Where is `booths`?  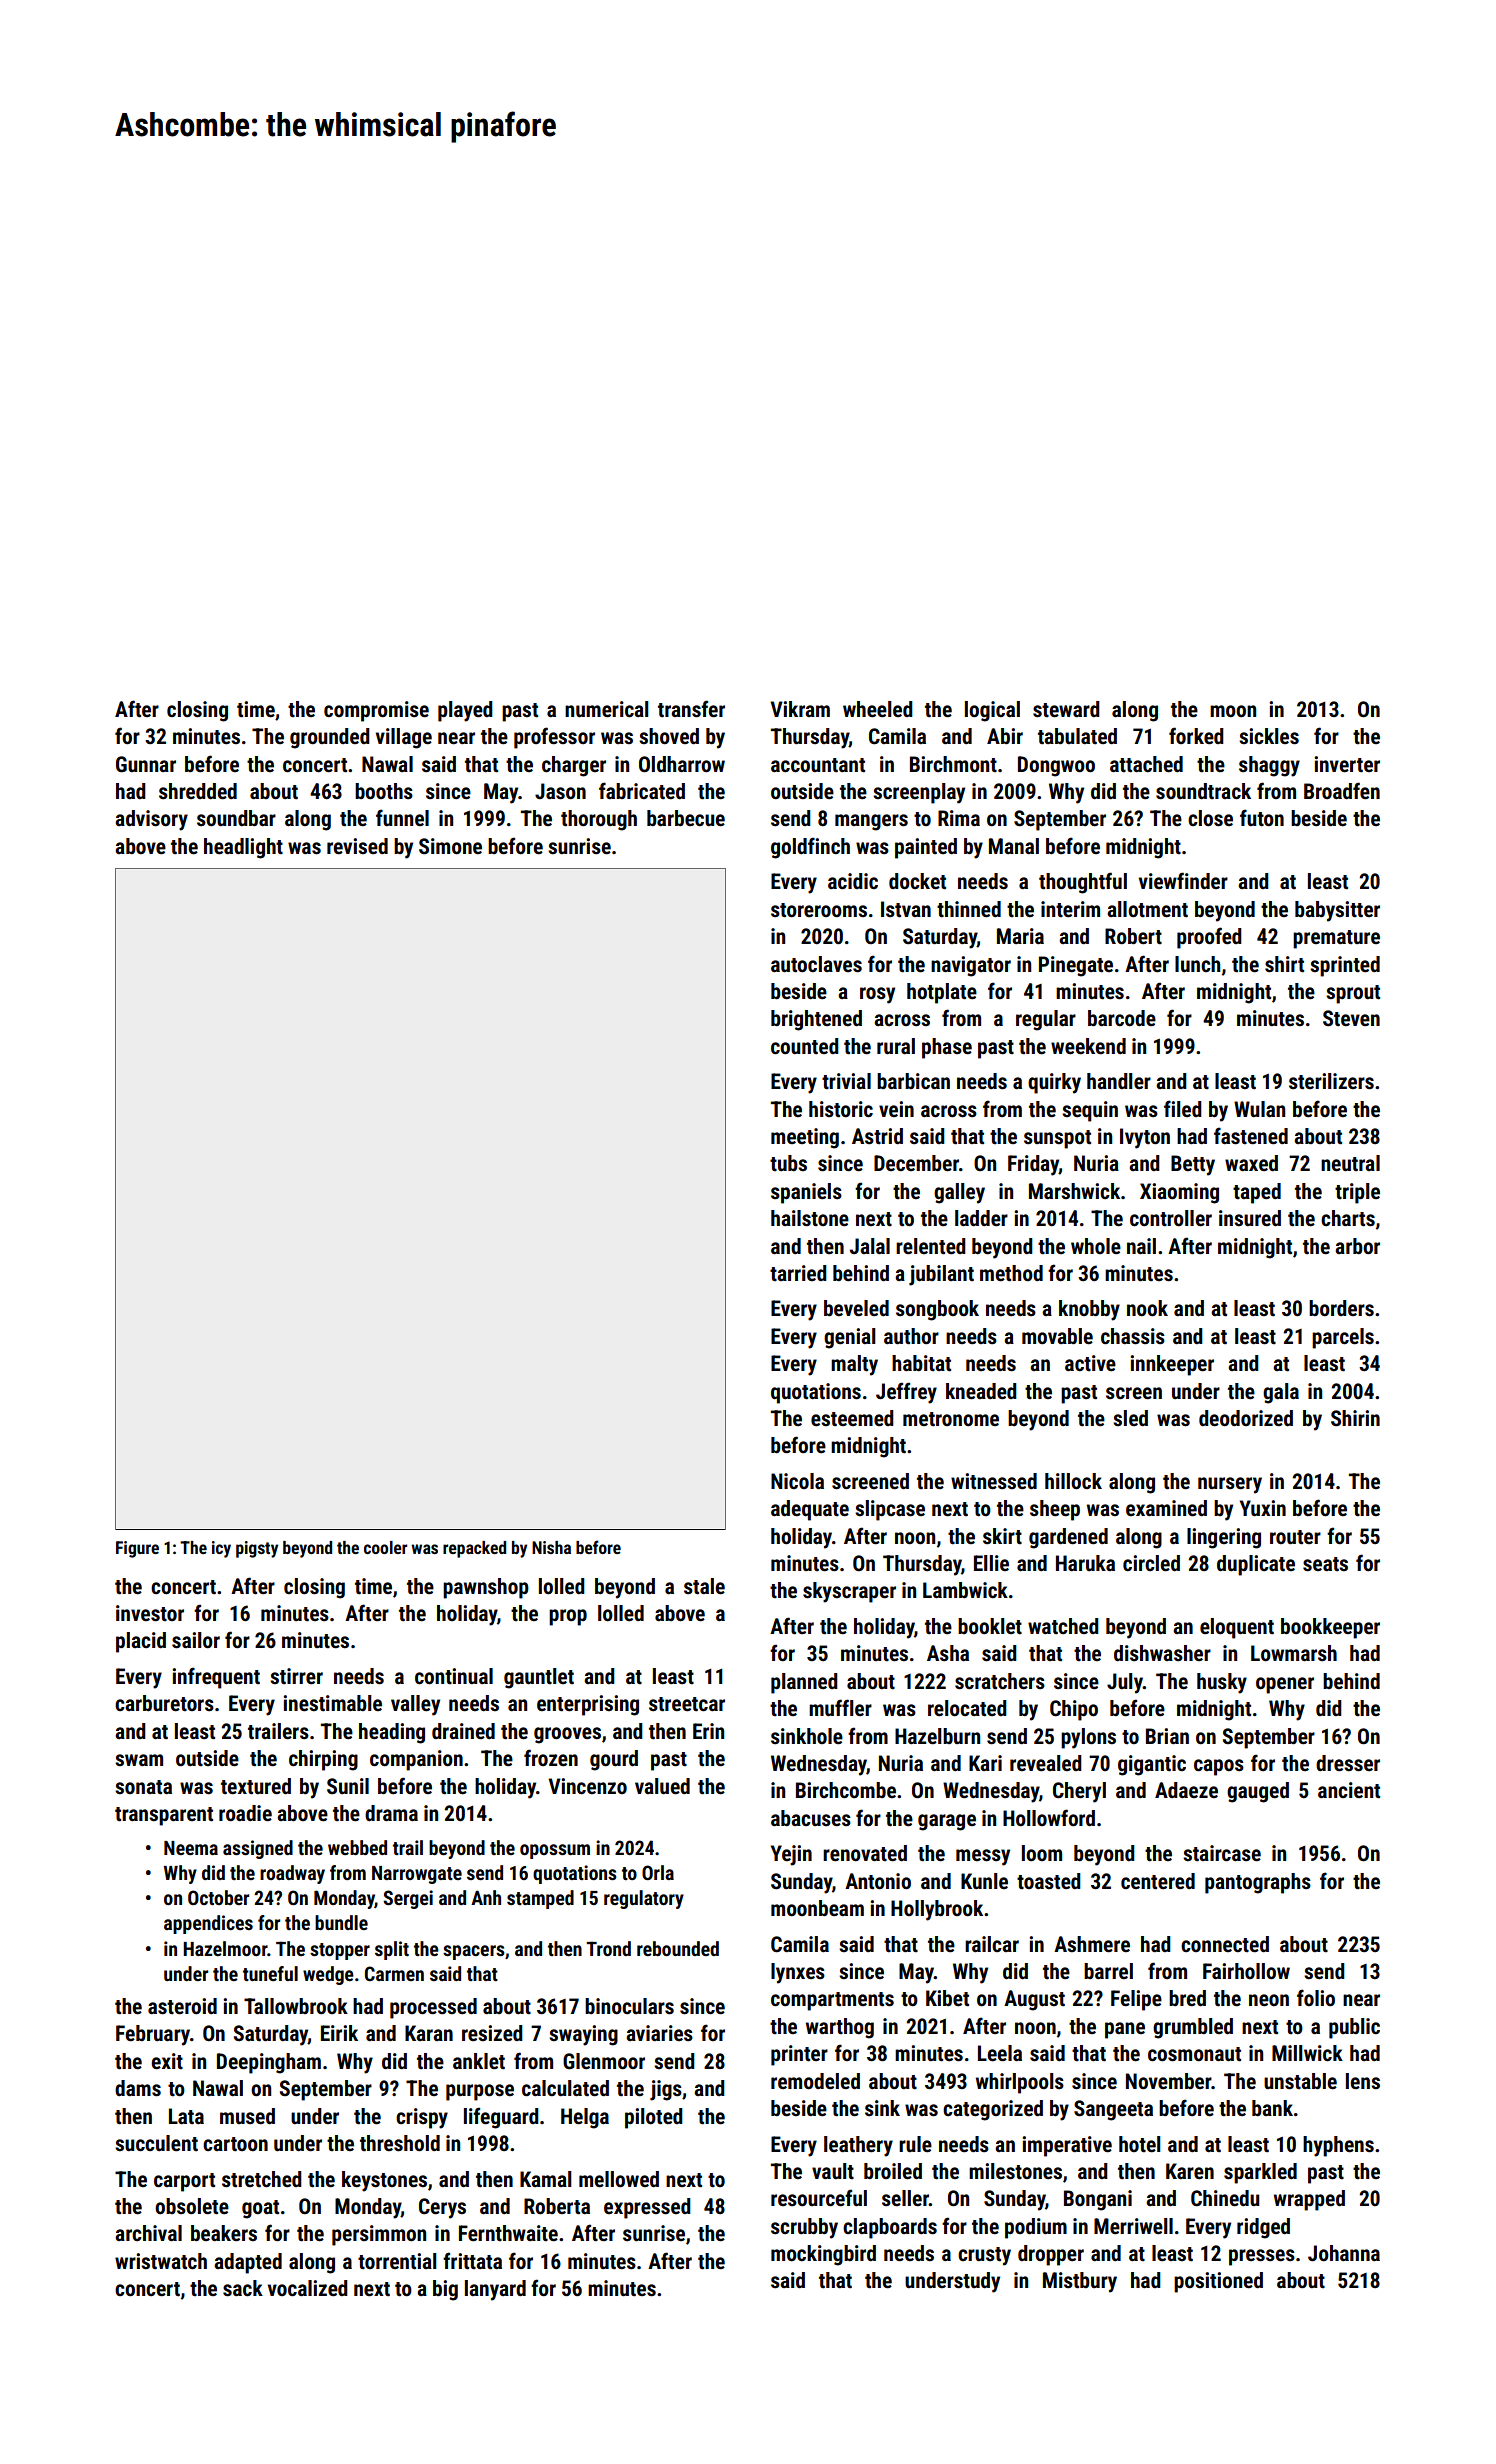
booths is located at coordinates (384, 791).
